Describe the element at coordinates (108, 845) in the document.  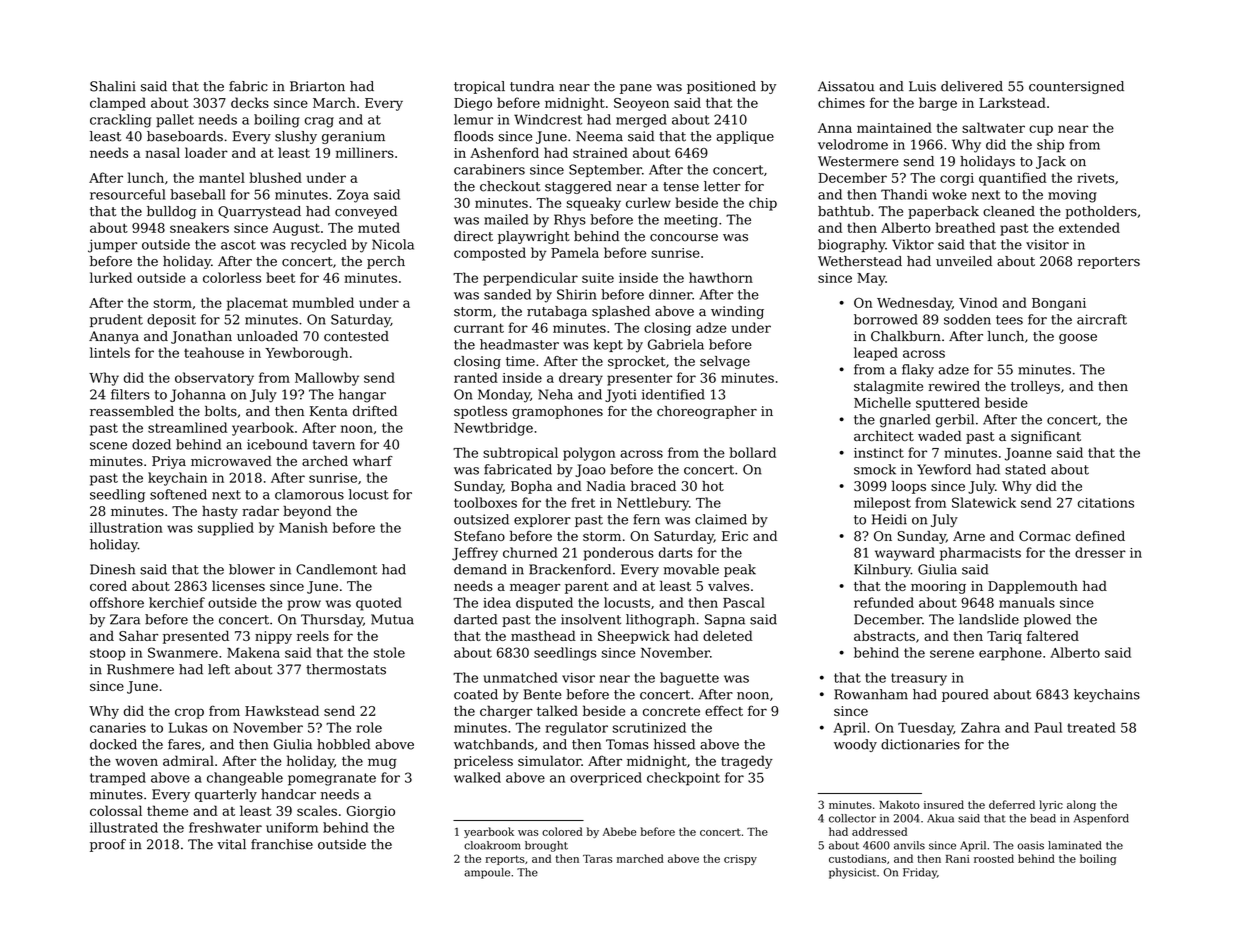
I see `proof` at that location.
